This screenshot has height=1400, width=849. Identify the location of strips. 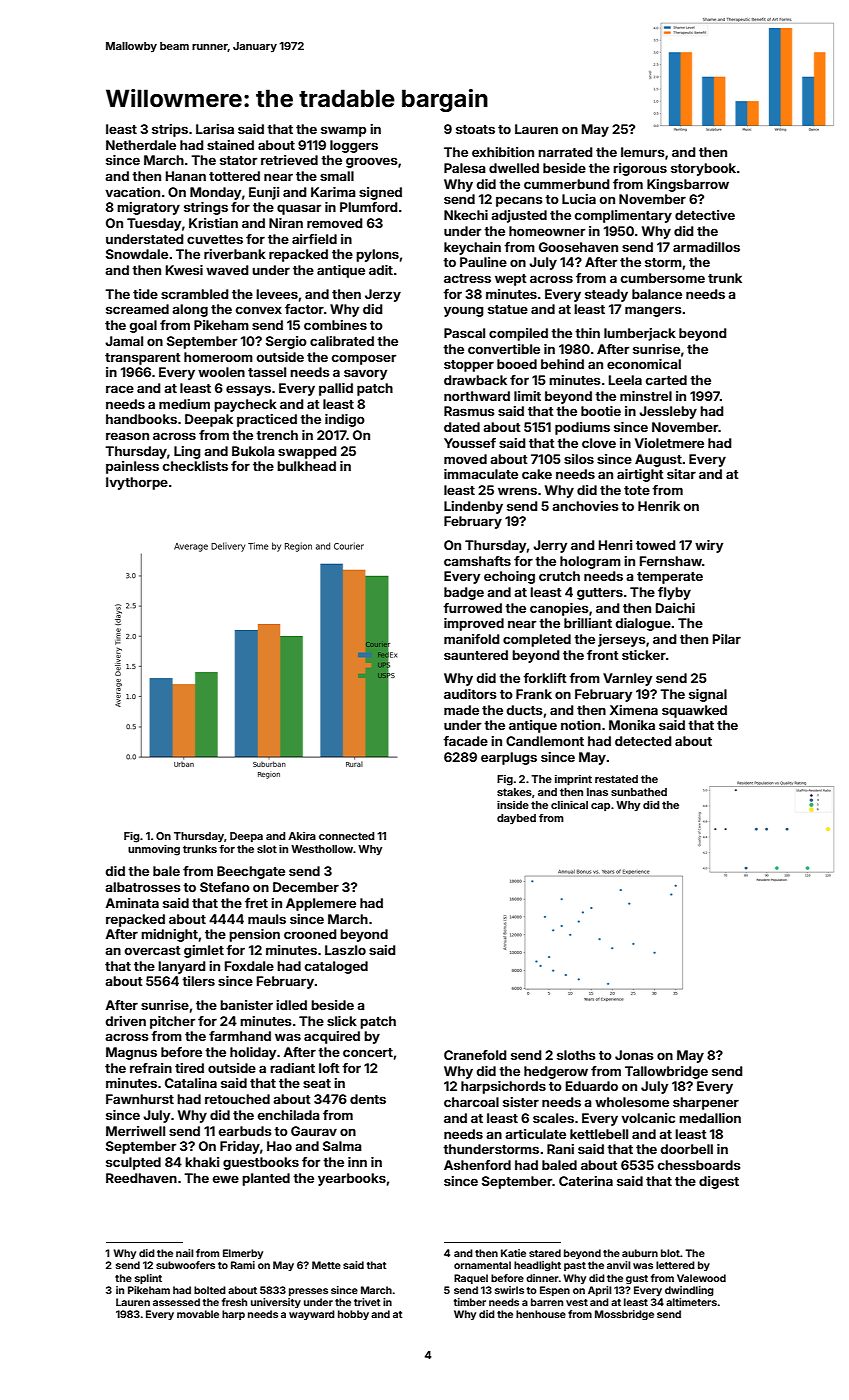
(170, 130).
